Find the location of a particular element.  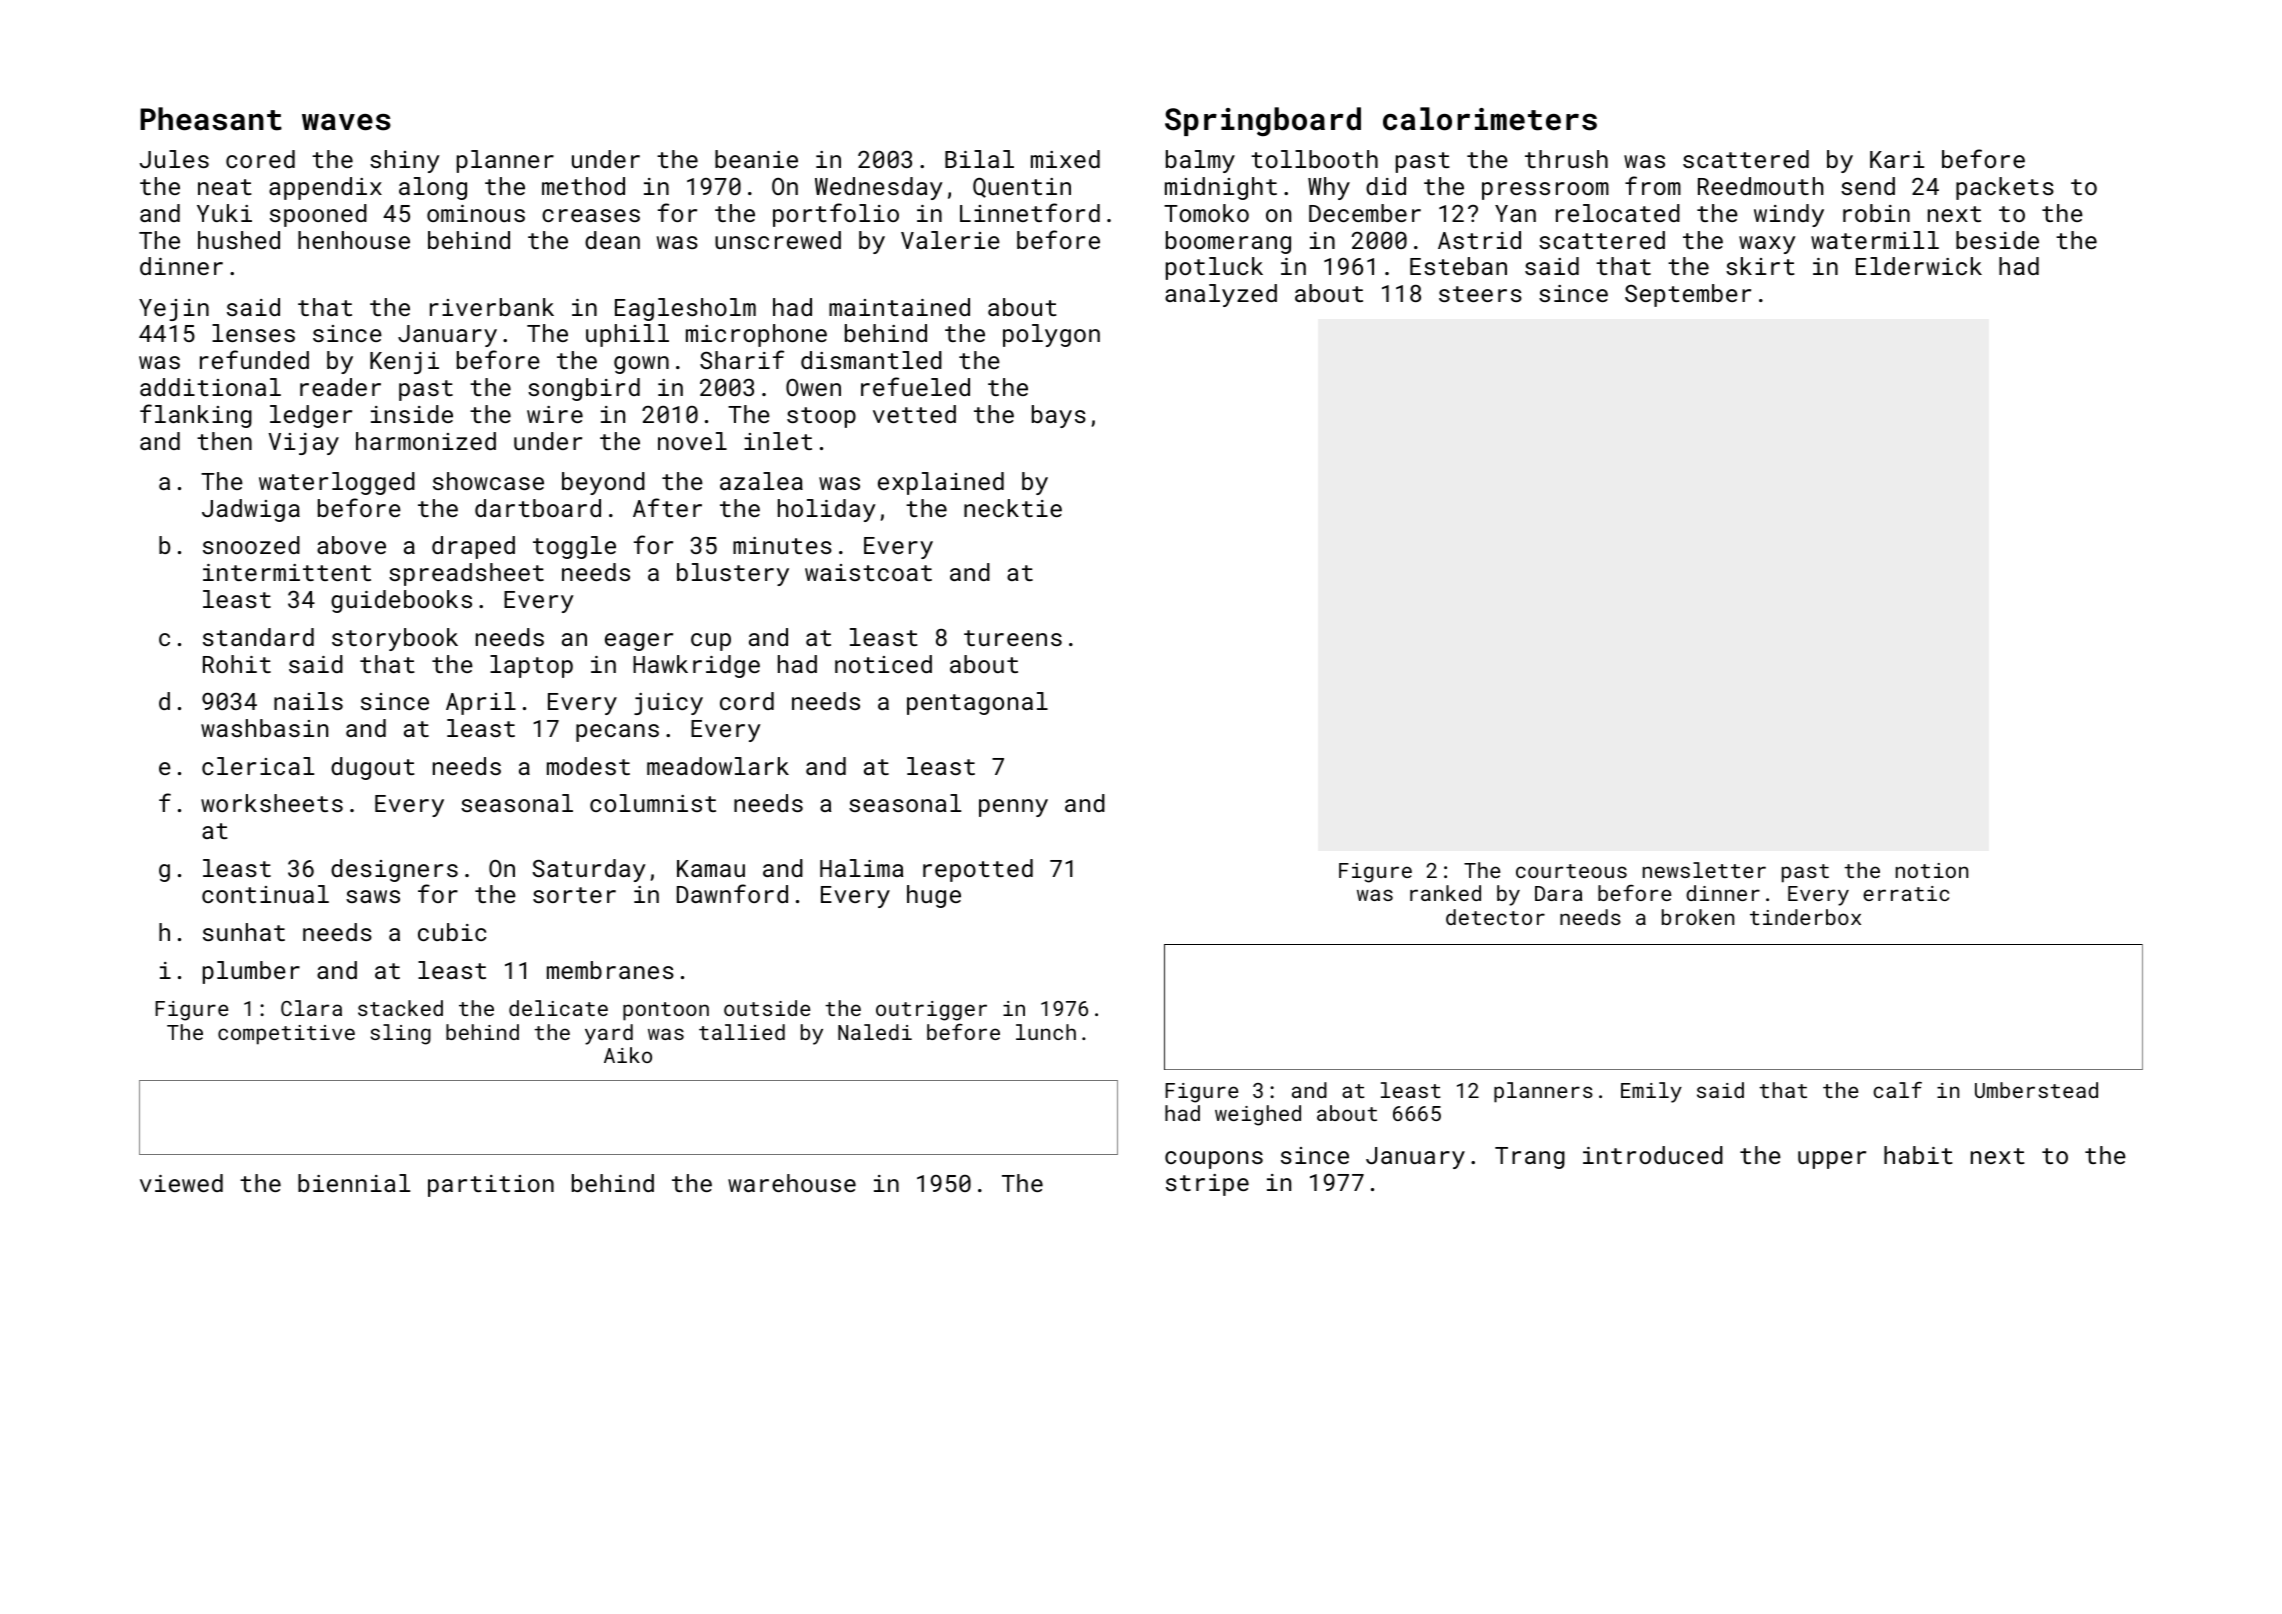

stripe is located at coordinates (1207, 1185).
